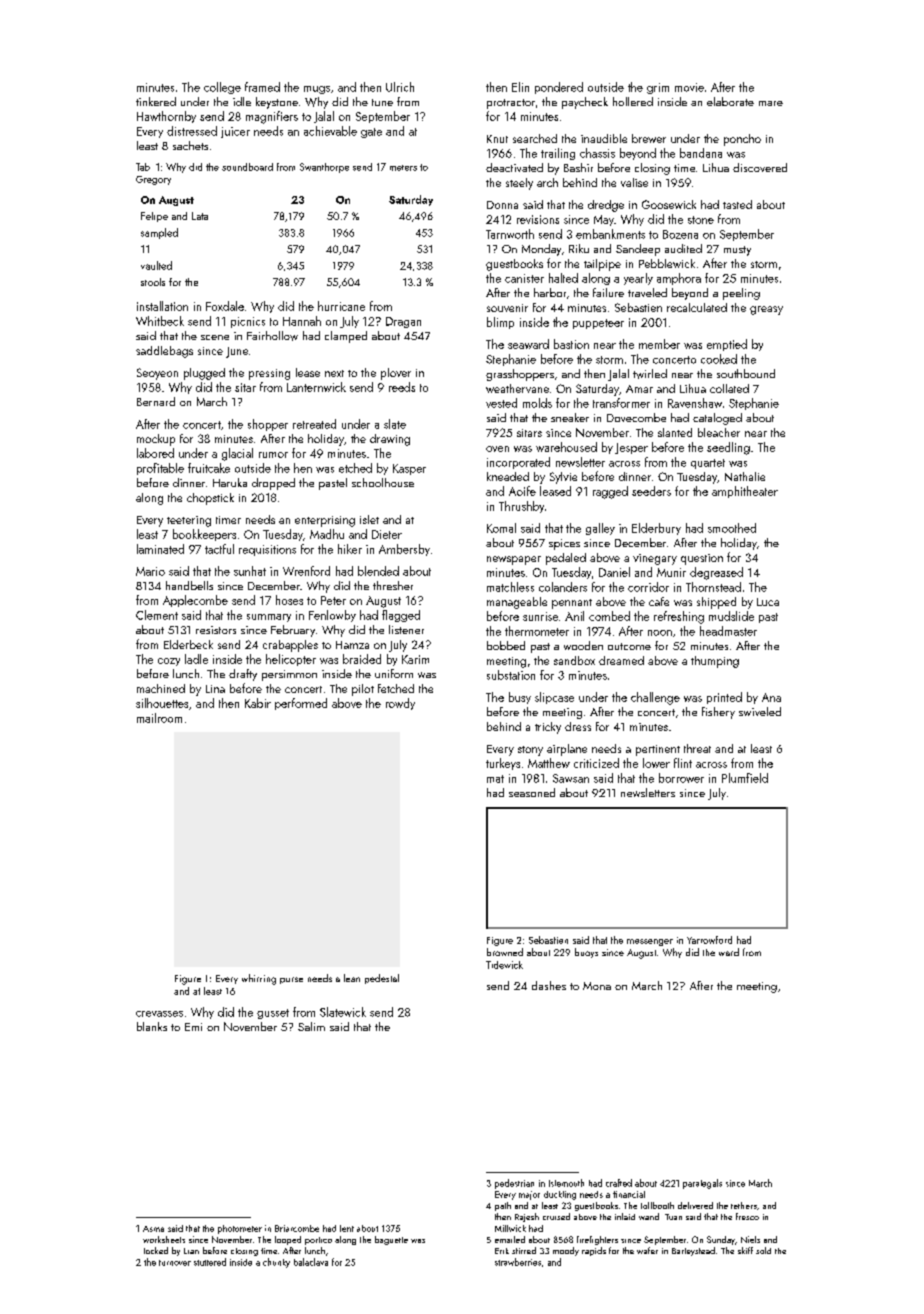 The width and height of the screenshot is (924, 1314). What do you see at coordinates (763, 1250) in the screenshot?
I see `sold` at bounding box center [763, 1250].
